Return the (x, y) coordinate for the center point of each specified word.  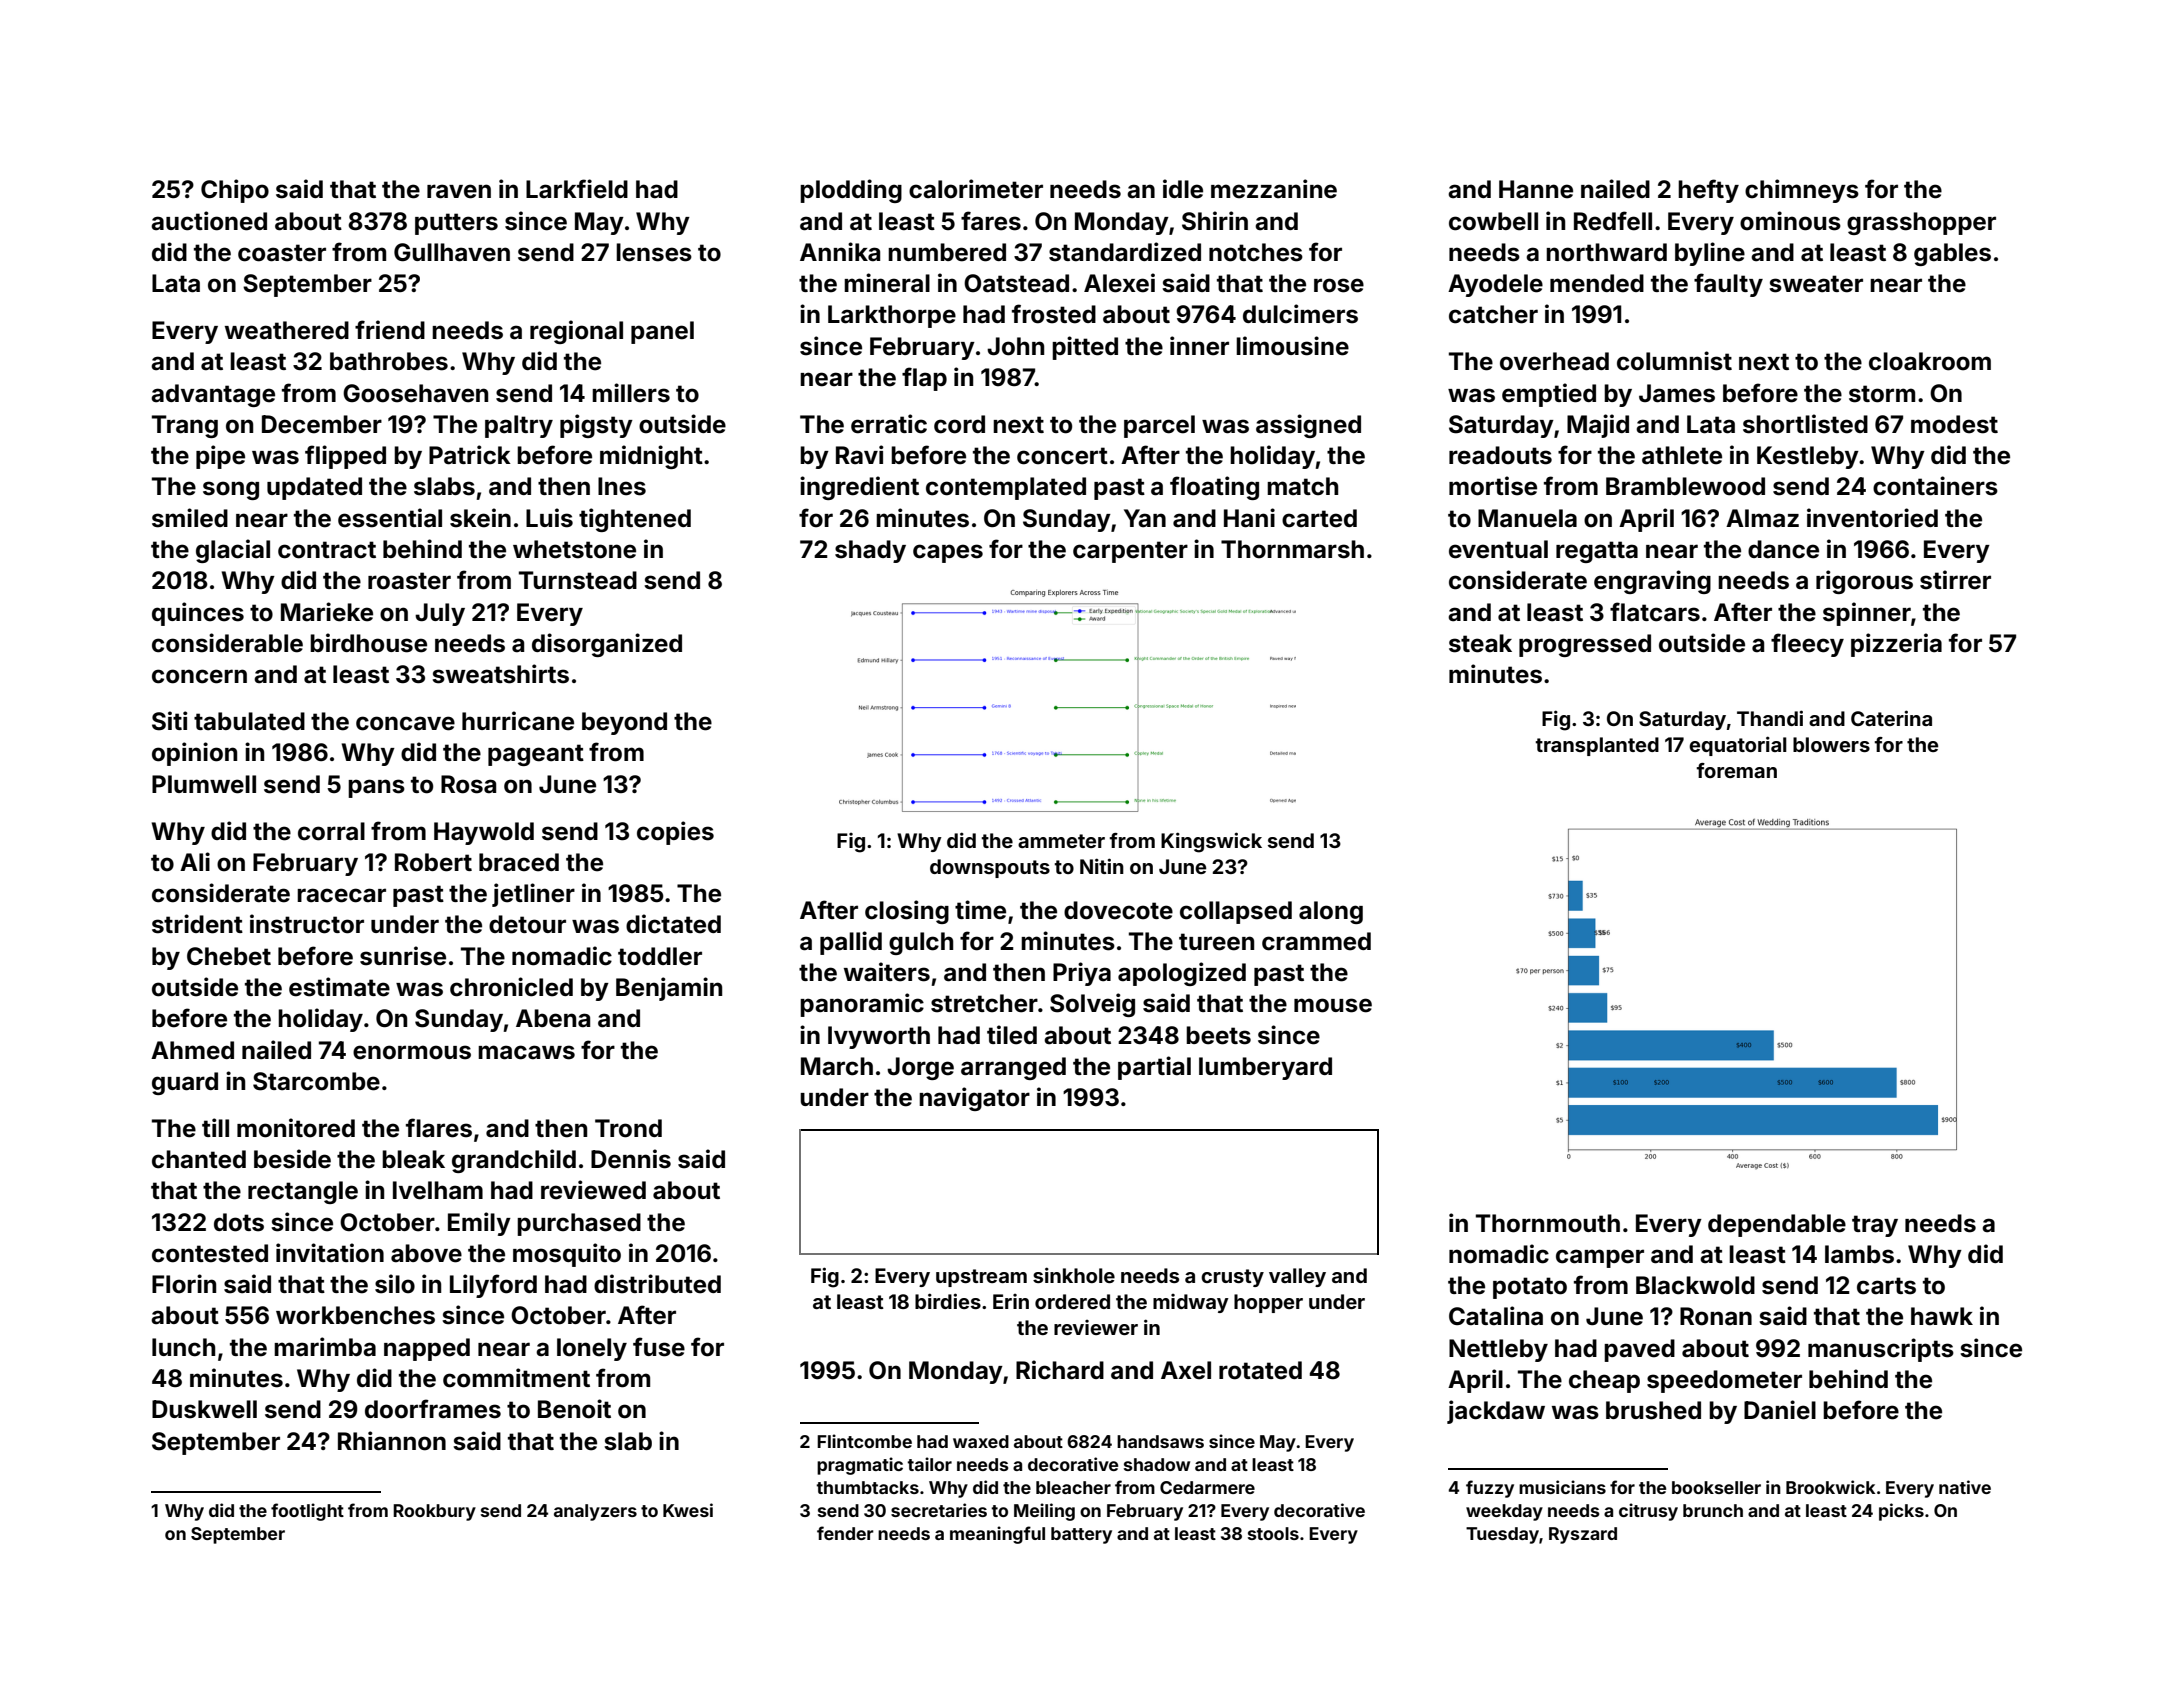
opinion (194, 754)
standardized (1125, 252)
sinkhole (1074, 1275)
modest (1954, 424)
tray (1875, 1226)
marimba (325, 1347)
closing (907, 912)
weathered (287, 330)
